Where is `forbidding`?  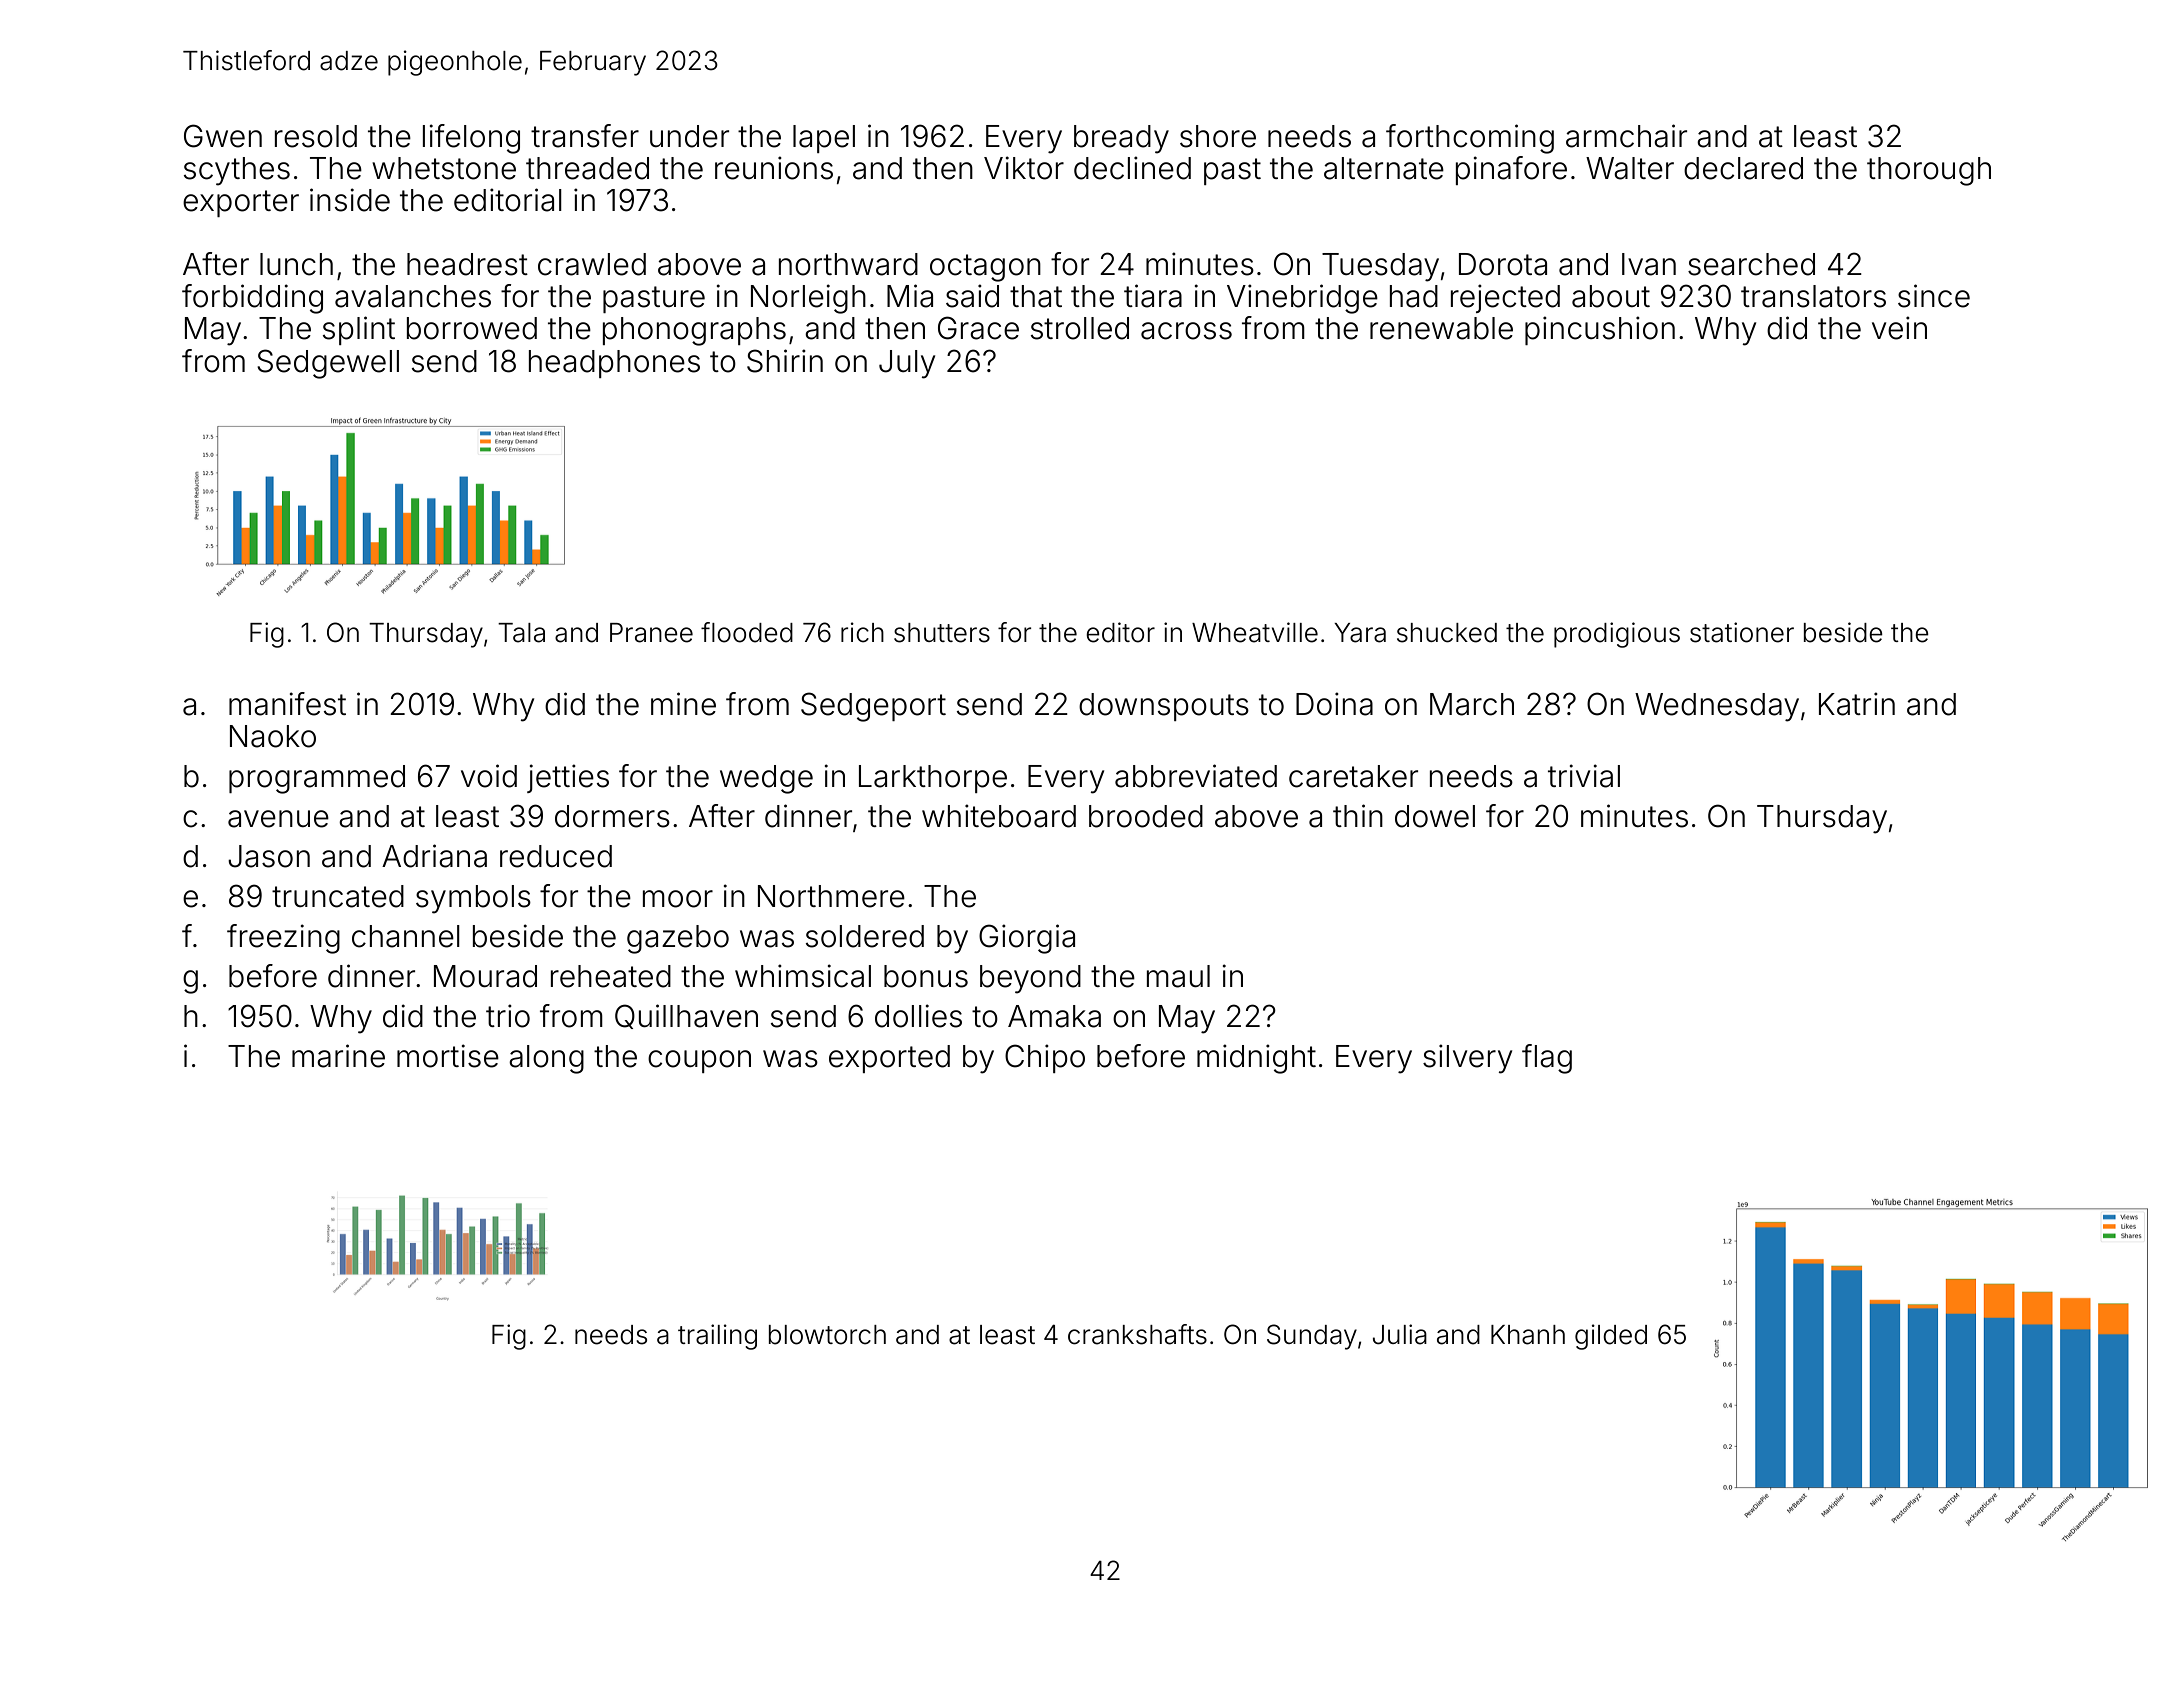
forbidding is located at coordinates (252, 299).
